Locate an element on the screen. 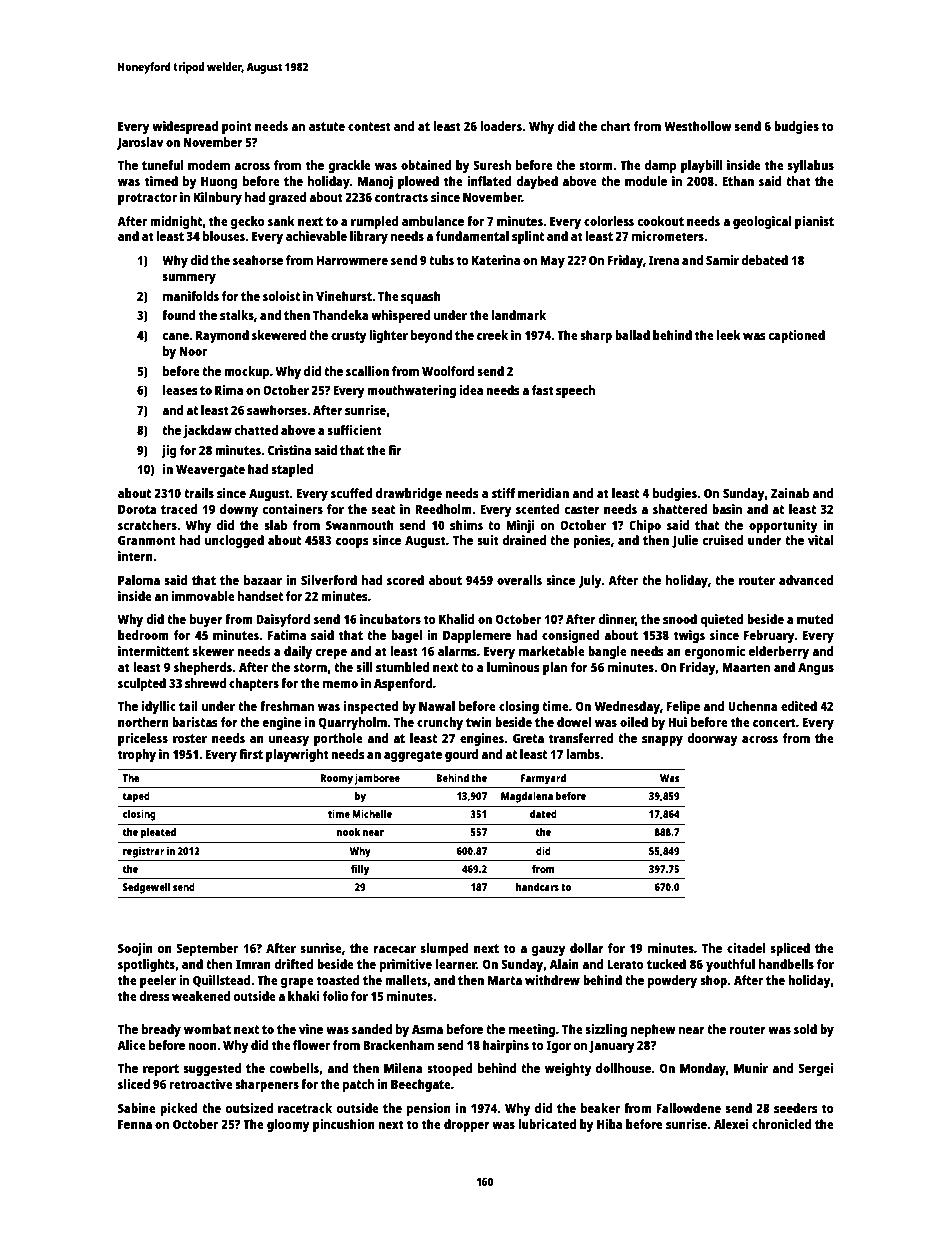 Image resolution: width=952 pixels, height=1233 pixels. jig is located at coordinates (169, 451).
